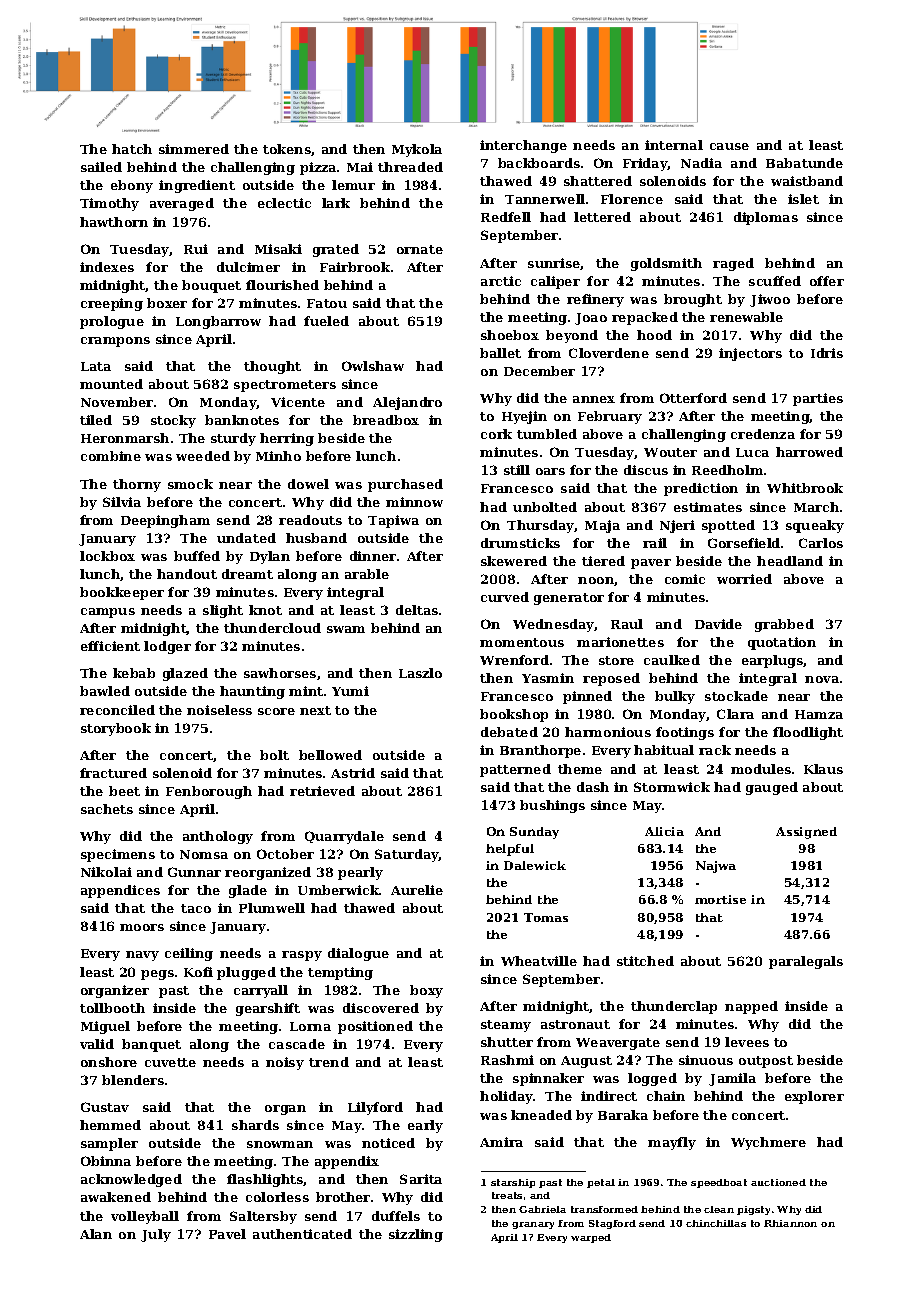 The height and width of the document is (1308, 924). What do you see at coordinates (674, 145) in the document?
I see `internal` at bounding box center [674, 145].
